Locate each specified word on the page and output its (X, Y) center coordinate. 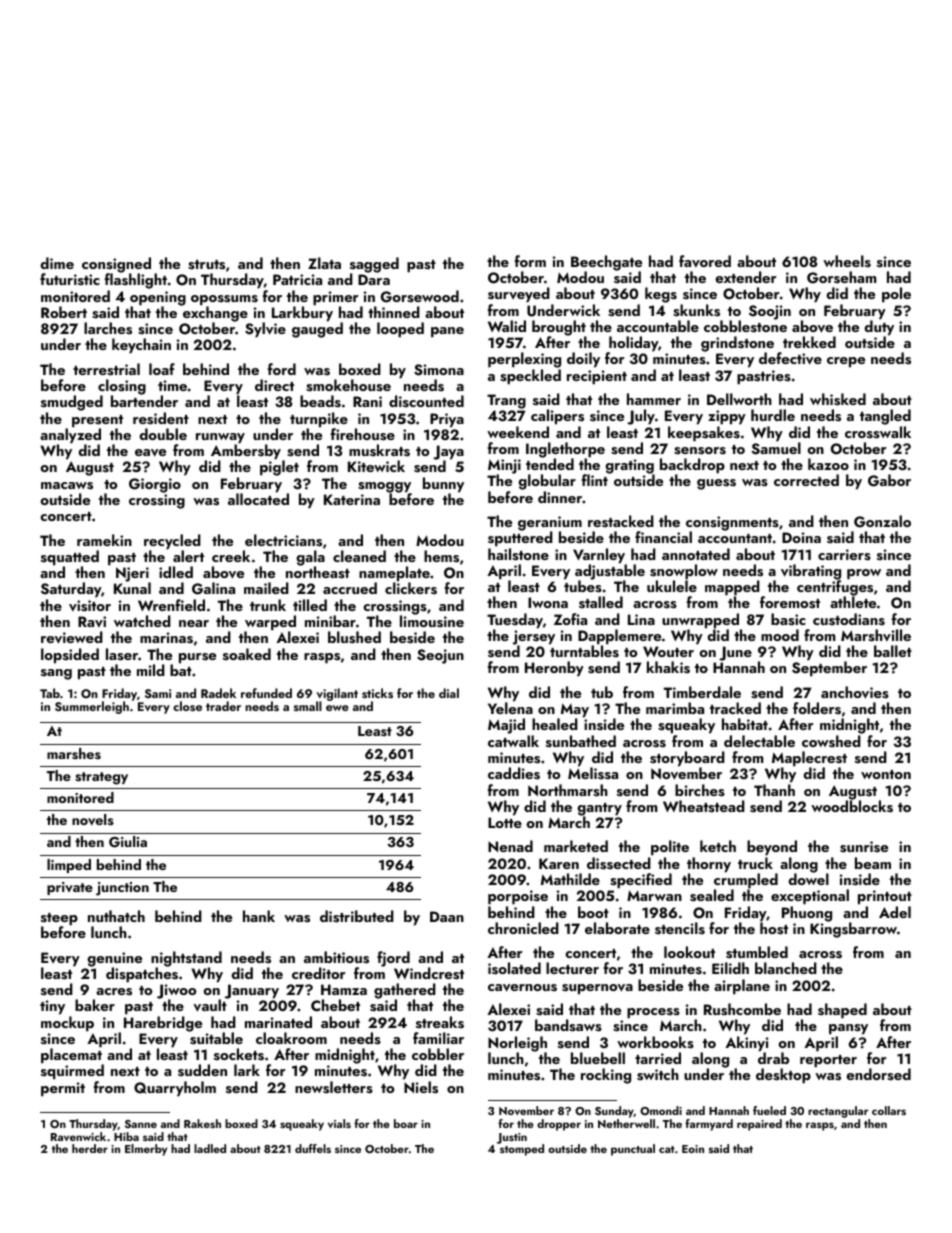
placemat (72, 1056)
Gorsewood (420, 296)
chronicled (523, 928)
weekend (518, 432)
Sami (158, 693)
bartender (144, 401)
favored (705, 261)
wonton (886, 774)
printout (885, 897)
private (70, 888)
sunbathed (581, 741)
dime (57, 263)
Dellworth (739, 399)
